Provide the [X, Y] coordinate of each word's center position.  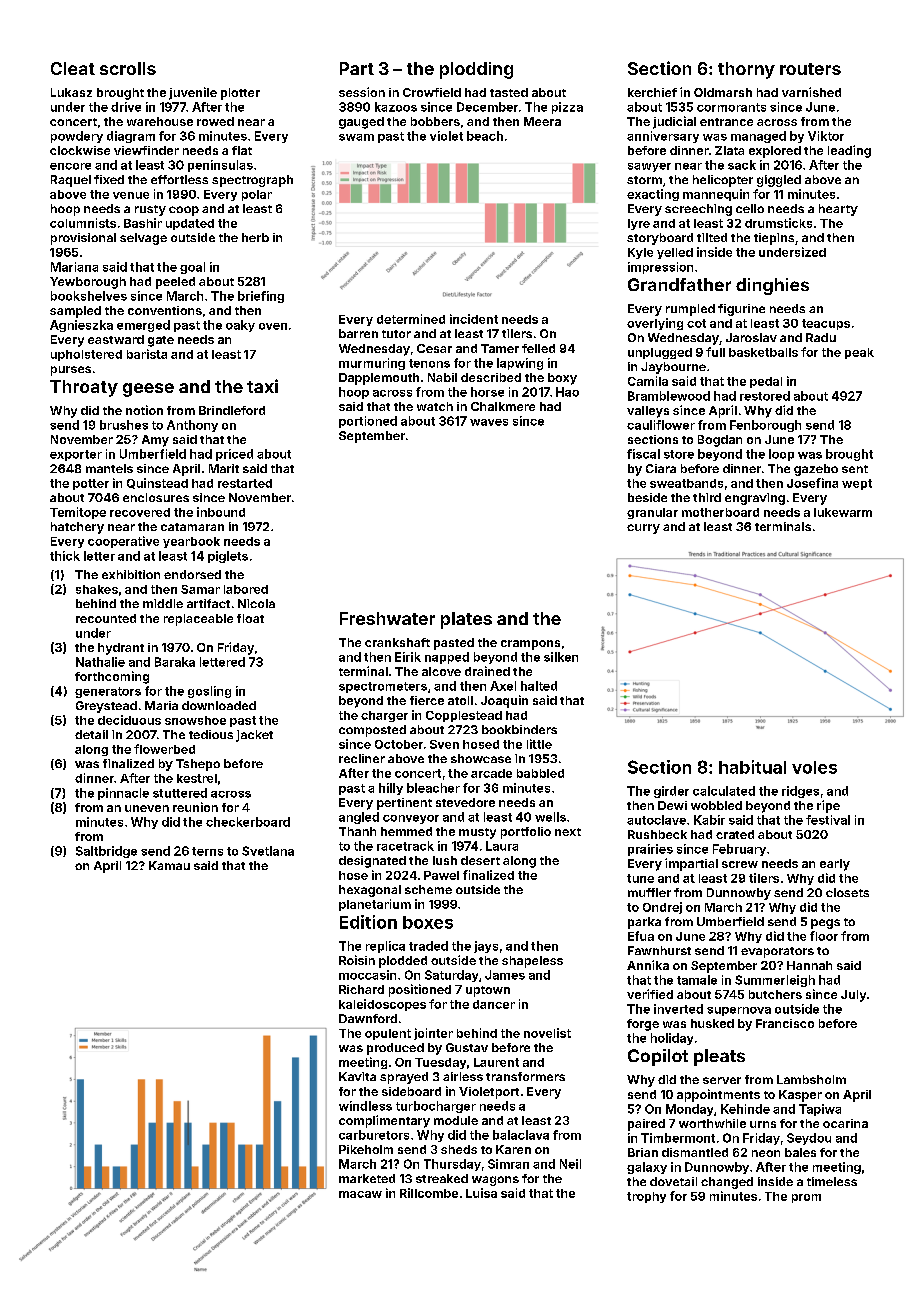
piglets [228, 557]
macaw [360, 1194]
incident [474, 319]
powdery [77, 137]
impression [660, 268]
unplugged [660, 353]
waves [489, 422]
